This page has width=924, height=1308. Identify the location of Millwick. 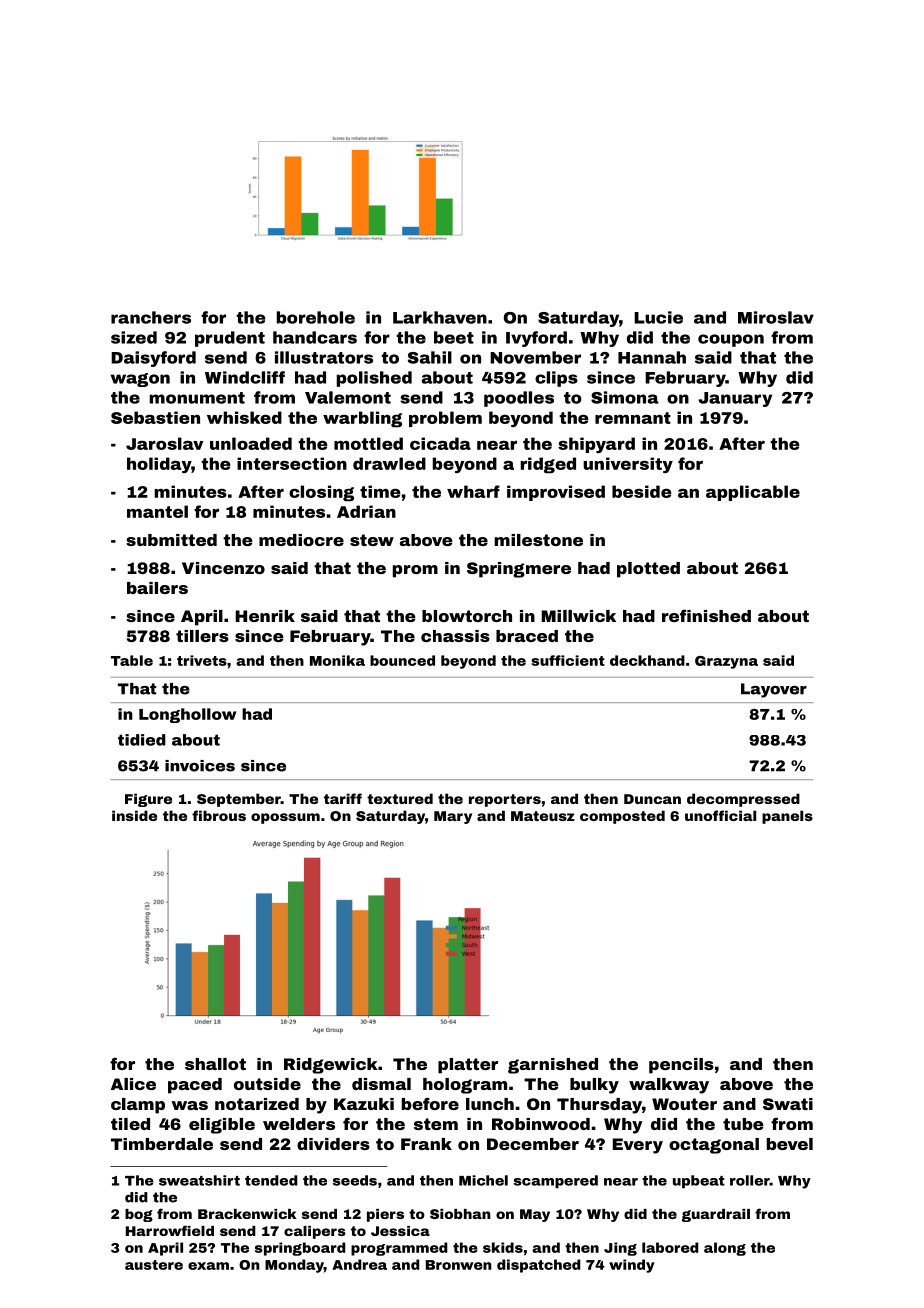
(578, 616).
